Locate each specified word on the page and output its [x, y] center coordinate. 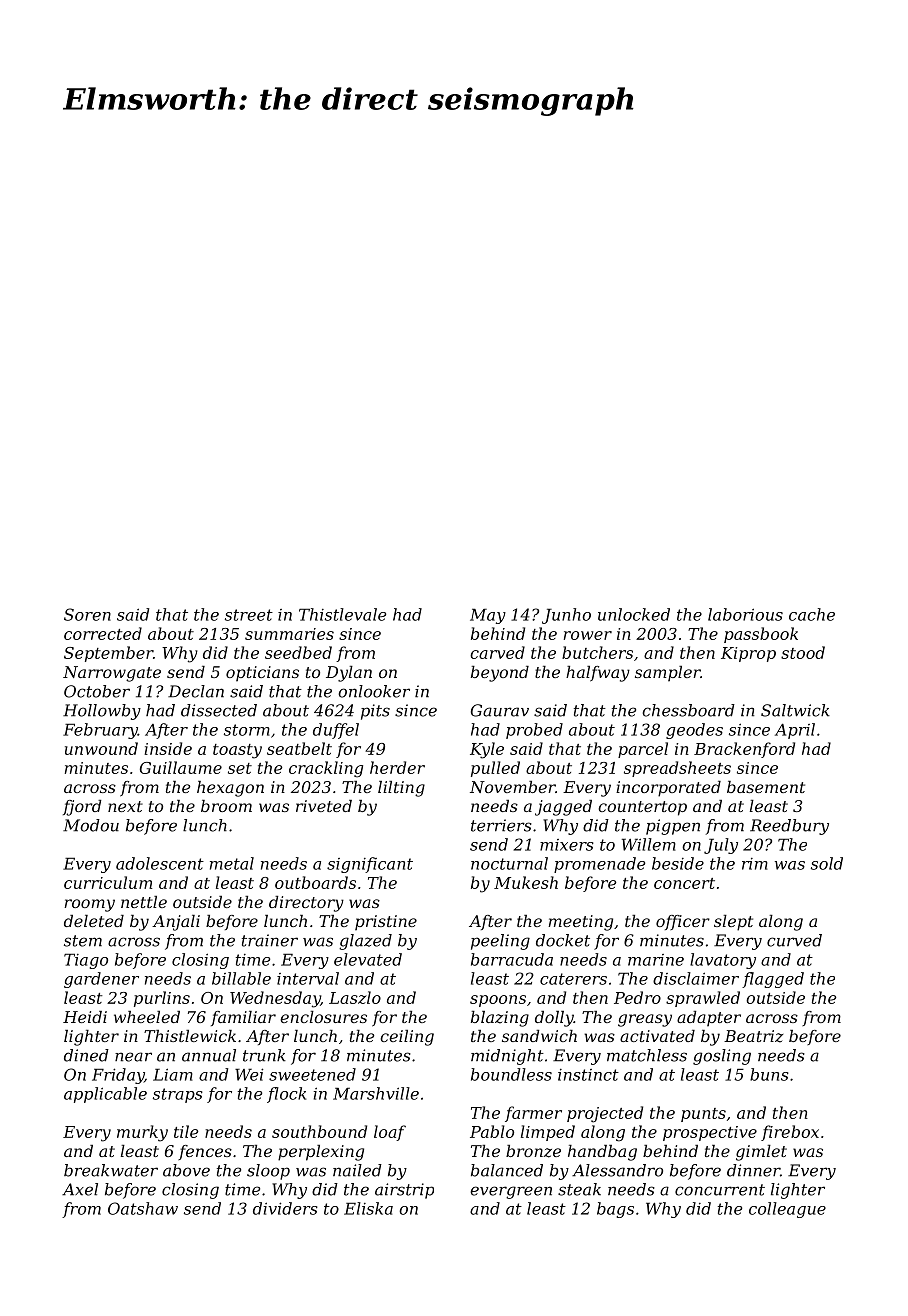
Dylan [349, 674]
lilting [401, 789]
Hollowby [102, 712]
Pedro [637, 997]
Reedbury [789, 827]
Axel [80, 1189]
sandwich [539, 1036]
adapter [709, 1019]
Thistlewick [190, 1036]
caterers [573, 979]
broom [226, 806]
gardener [101, 980]
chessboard [688, 710]
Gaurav [500, 710]
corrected [103, 633]
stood [803, 652]
